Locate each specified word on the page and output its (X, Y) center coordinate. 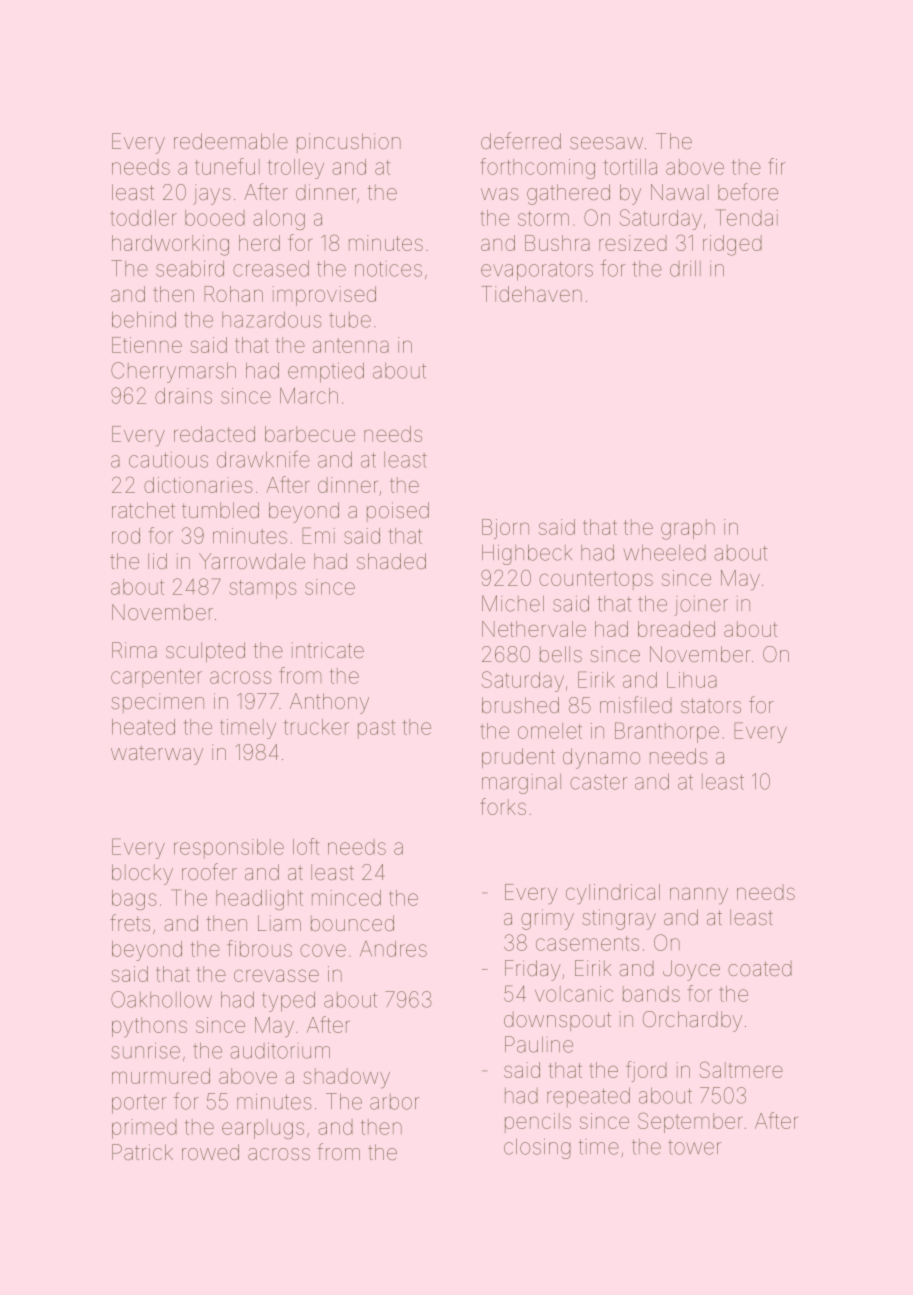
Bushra (557, 243)
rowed (210, 1152)
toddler (143, 218)
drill (685, 268)
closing (537, 1148)
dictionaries (198, 485)
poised (398, 512)
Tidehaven (531, 294)
